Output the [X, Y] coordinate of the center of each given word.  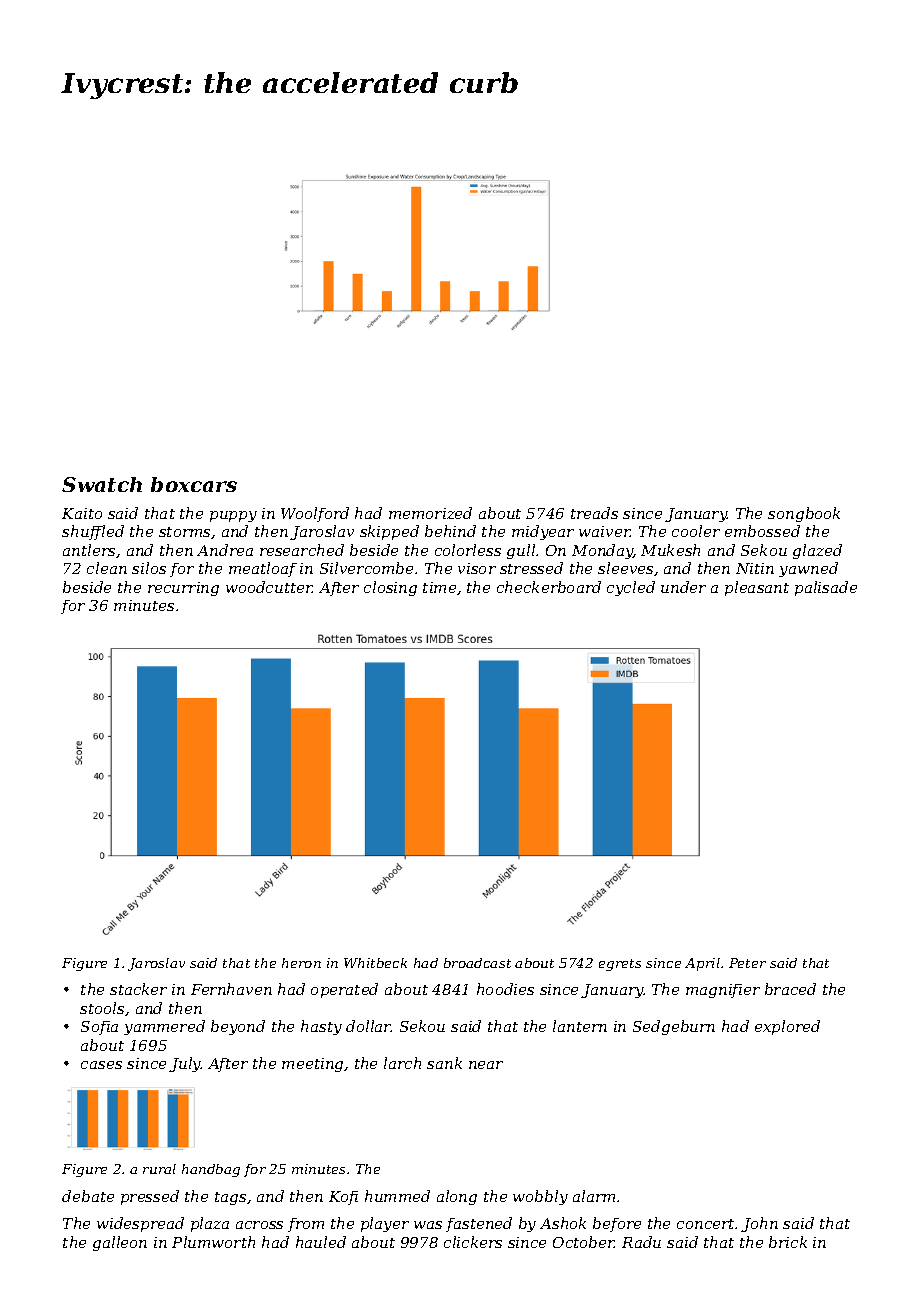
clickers [473, 1242]
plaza [210, 1224]
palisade [826, 588]
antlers [89, 550]
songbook [804, 514]
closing [390, 588]
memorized [430, 513]
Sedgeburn [674, 1027]
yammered [164, 1027]
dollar [368, 1026]
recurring [183, 589]
